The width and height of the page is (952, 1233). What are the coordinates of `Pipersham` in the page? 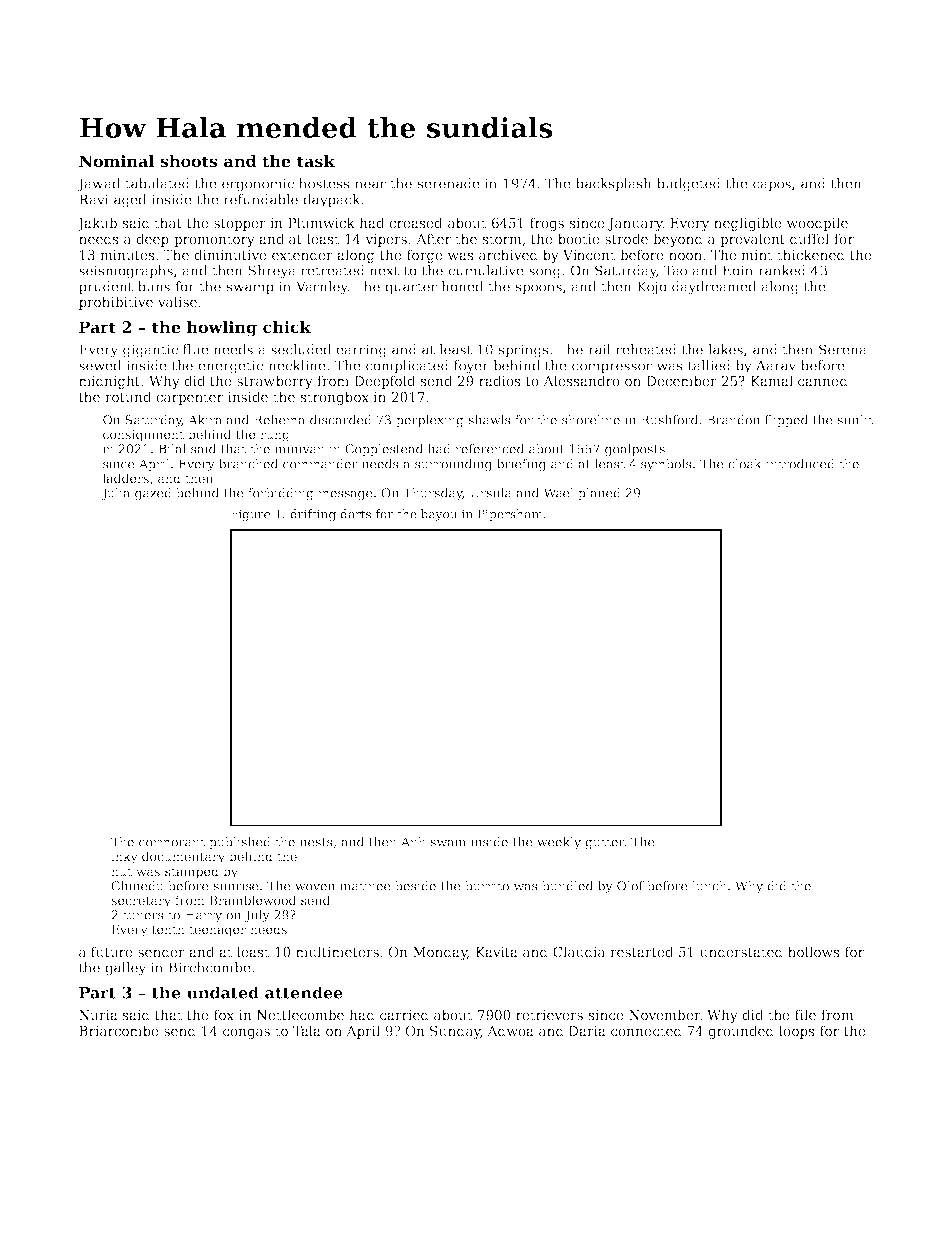 It's located at (510, 515).
